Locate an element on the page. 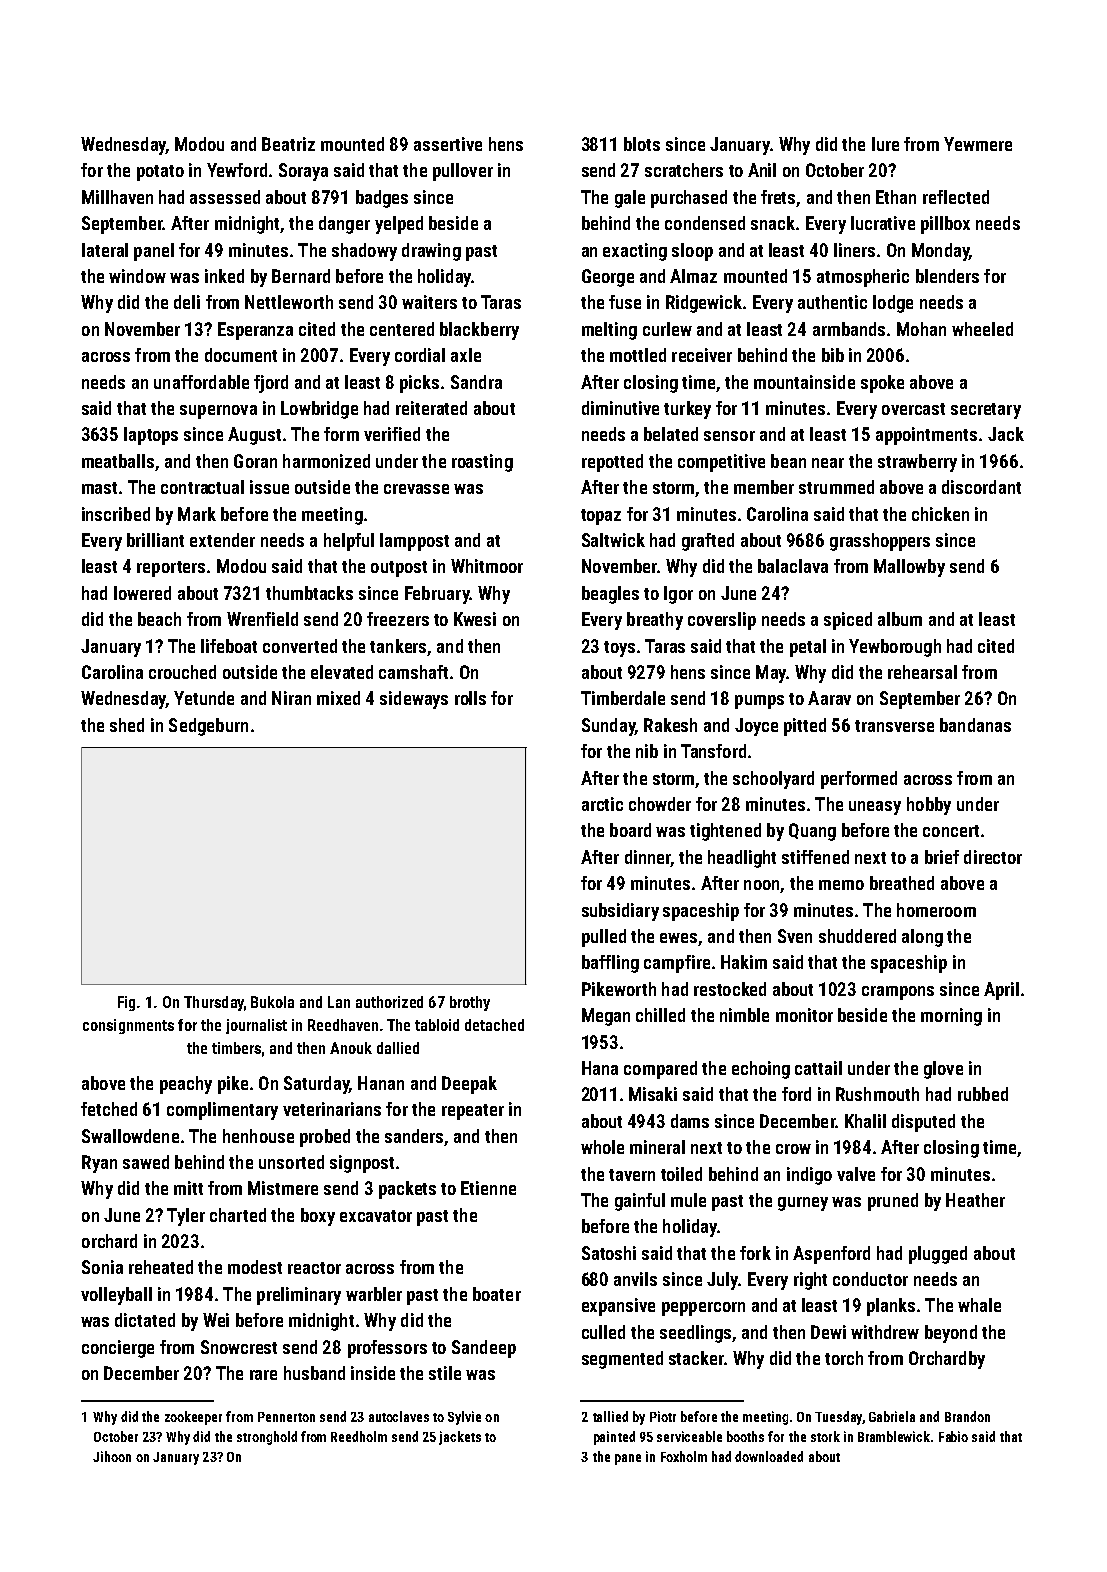 The image size is (1107, 1572). consignments is located at coordinates (128, 1026).
